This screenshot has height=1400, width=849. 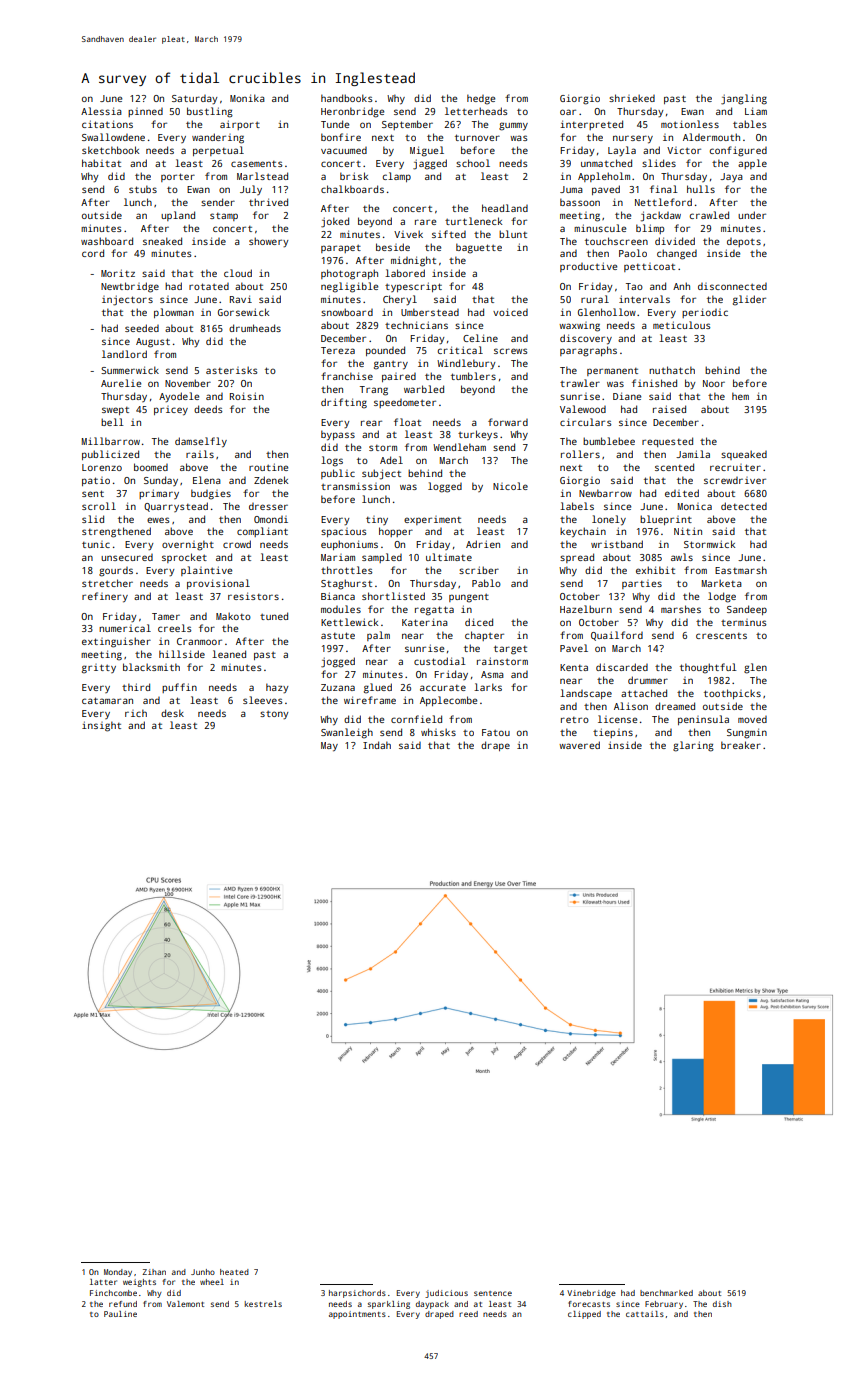 I want to click on Aurelie, so click(x=121, y=383).
